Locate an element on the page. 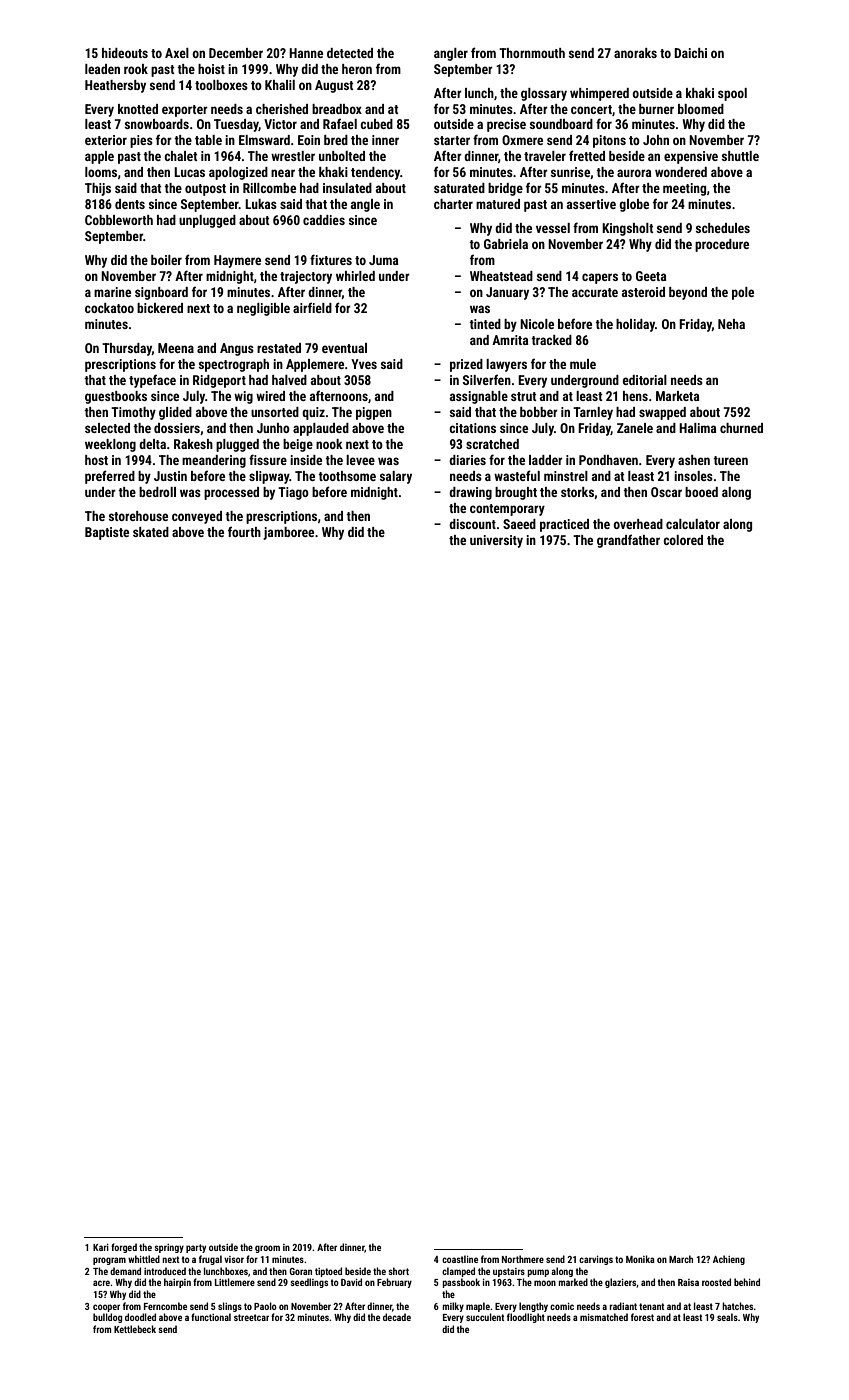 This document has width=849, height=1400. anoraks is located at coordinates (635, 53).
